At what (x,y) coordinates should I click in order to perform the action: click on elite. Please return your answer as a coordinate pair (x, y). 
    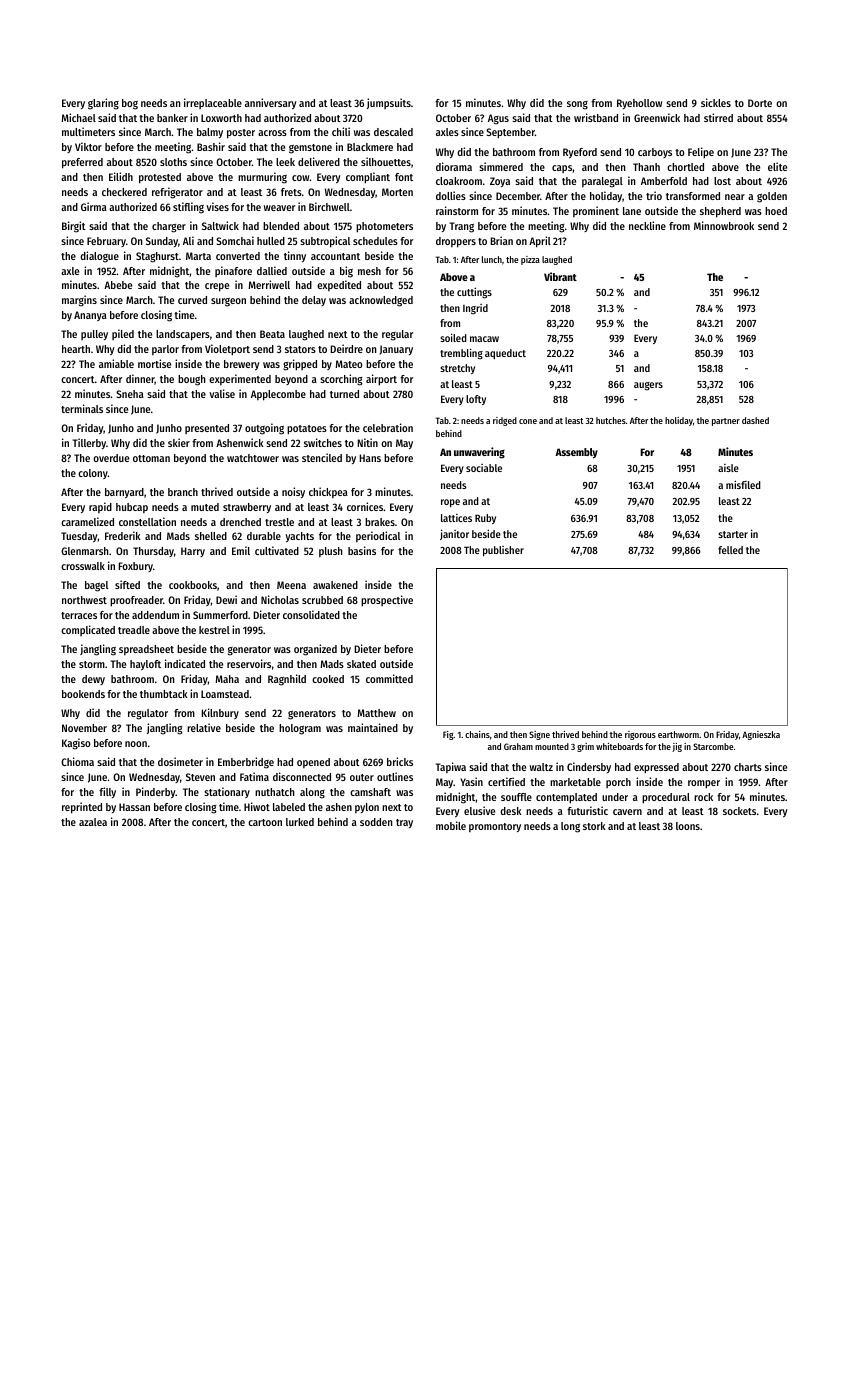
    Looking at the image, I should click on (777, 166).
